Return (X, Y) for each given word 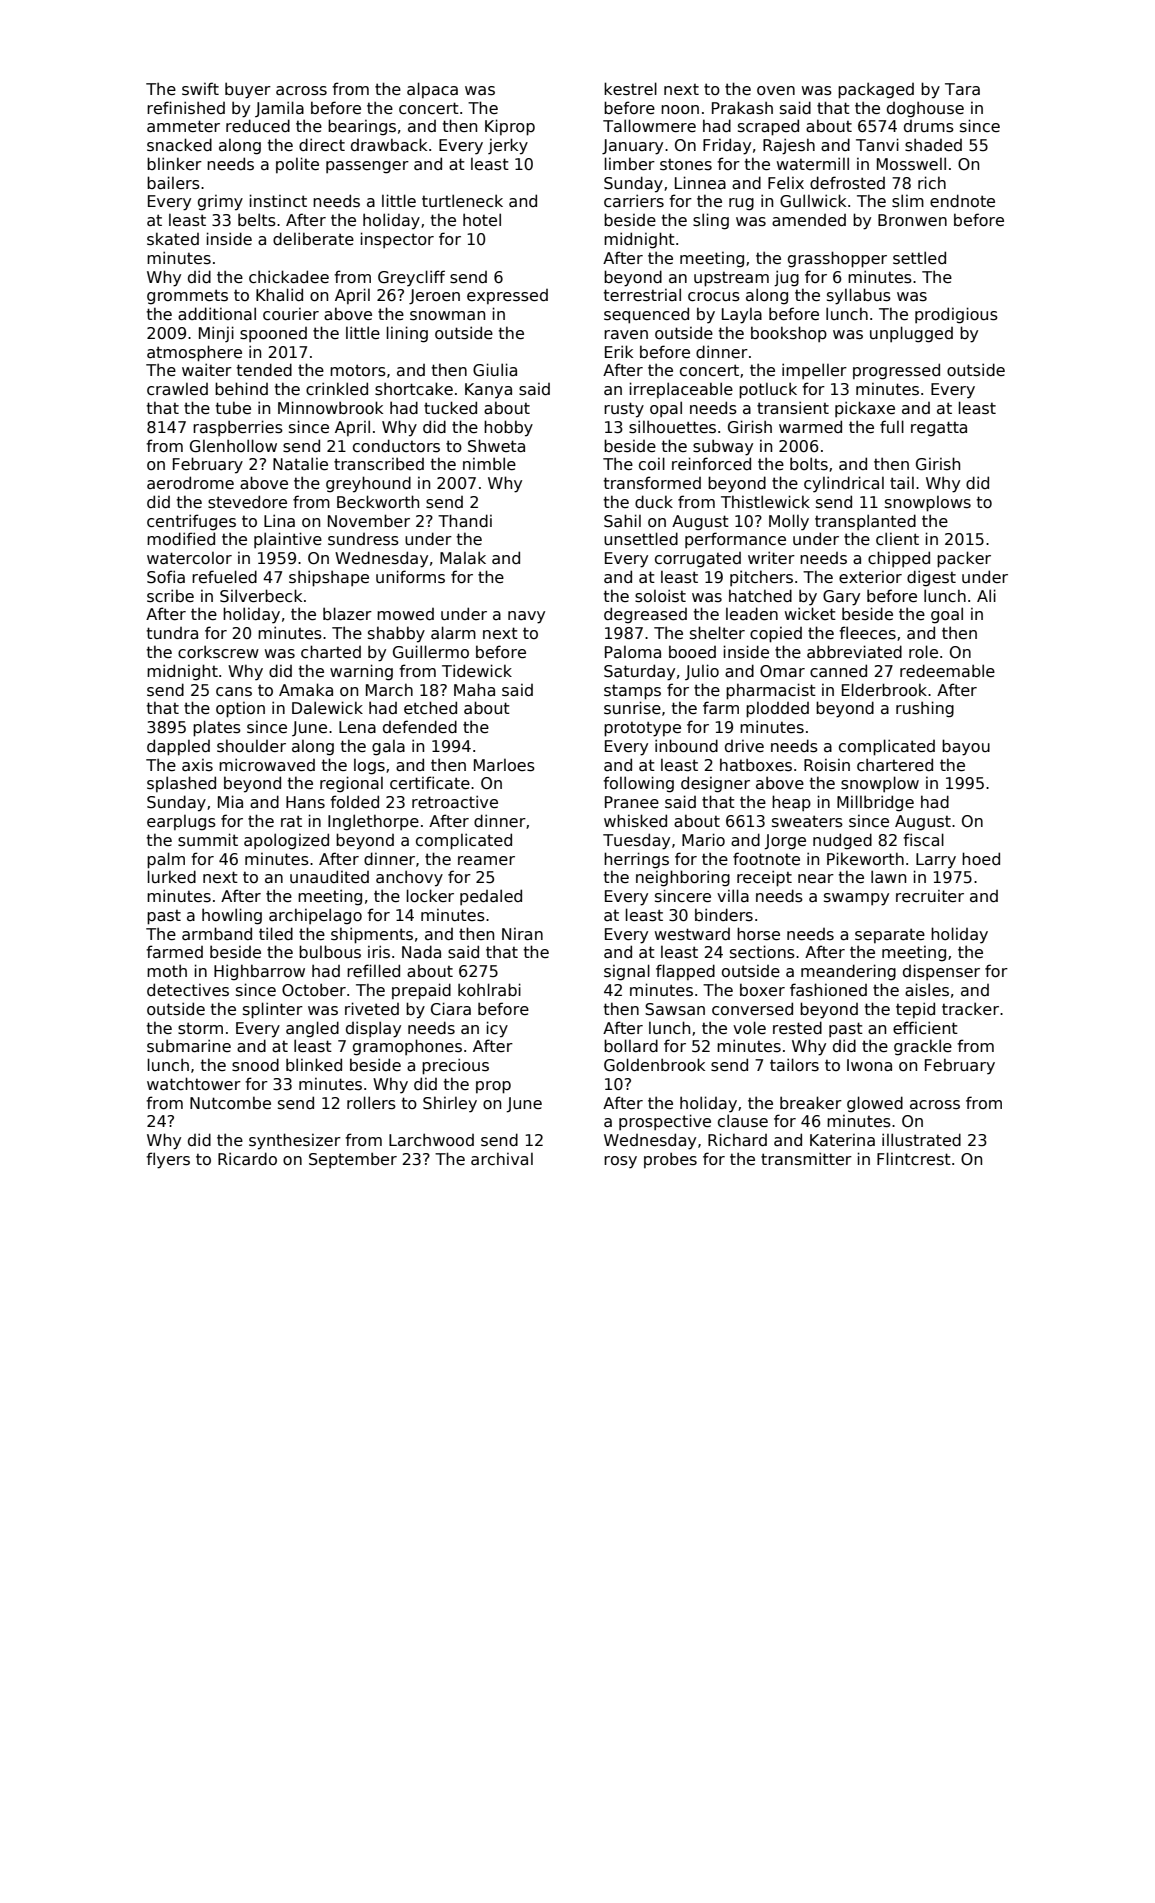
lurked (172, 876)
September (353, 1160)
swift (200, 89)
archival (502, 1159)
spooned (273, 334)
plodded (777, 710)
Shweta (496, 446)
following (638, 784)
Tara (962, 89)
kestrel (630, 89)
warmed (810, 426)
